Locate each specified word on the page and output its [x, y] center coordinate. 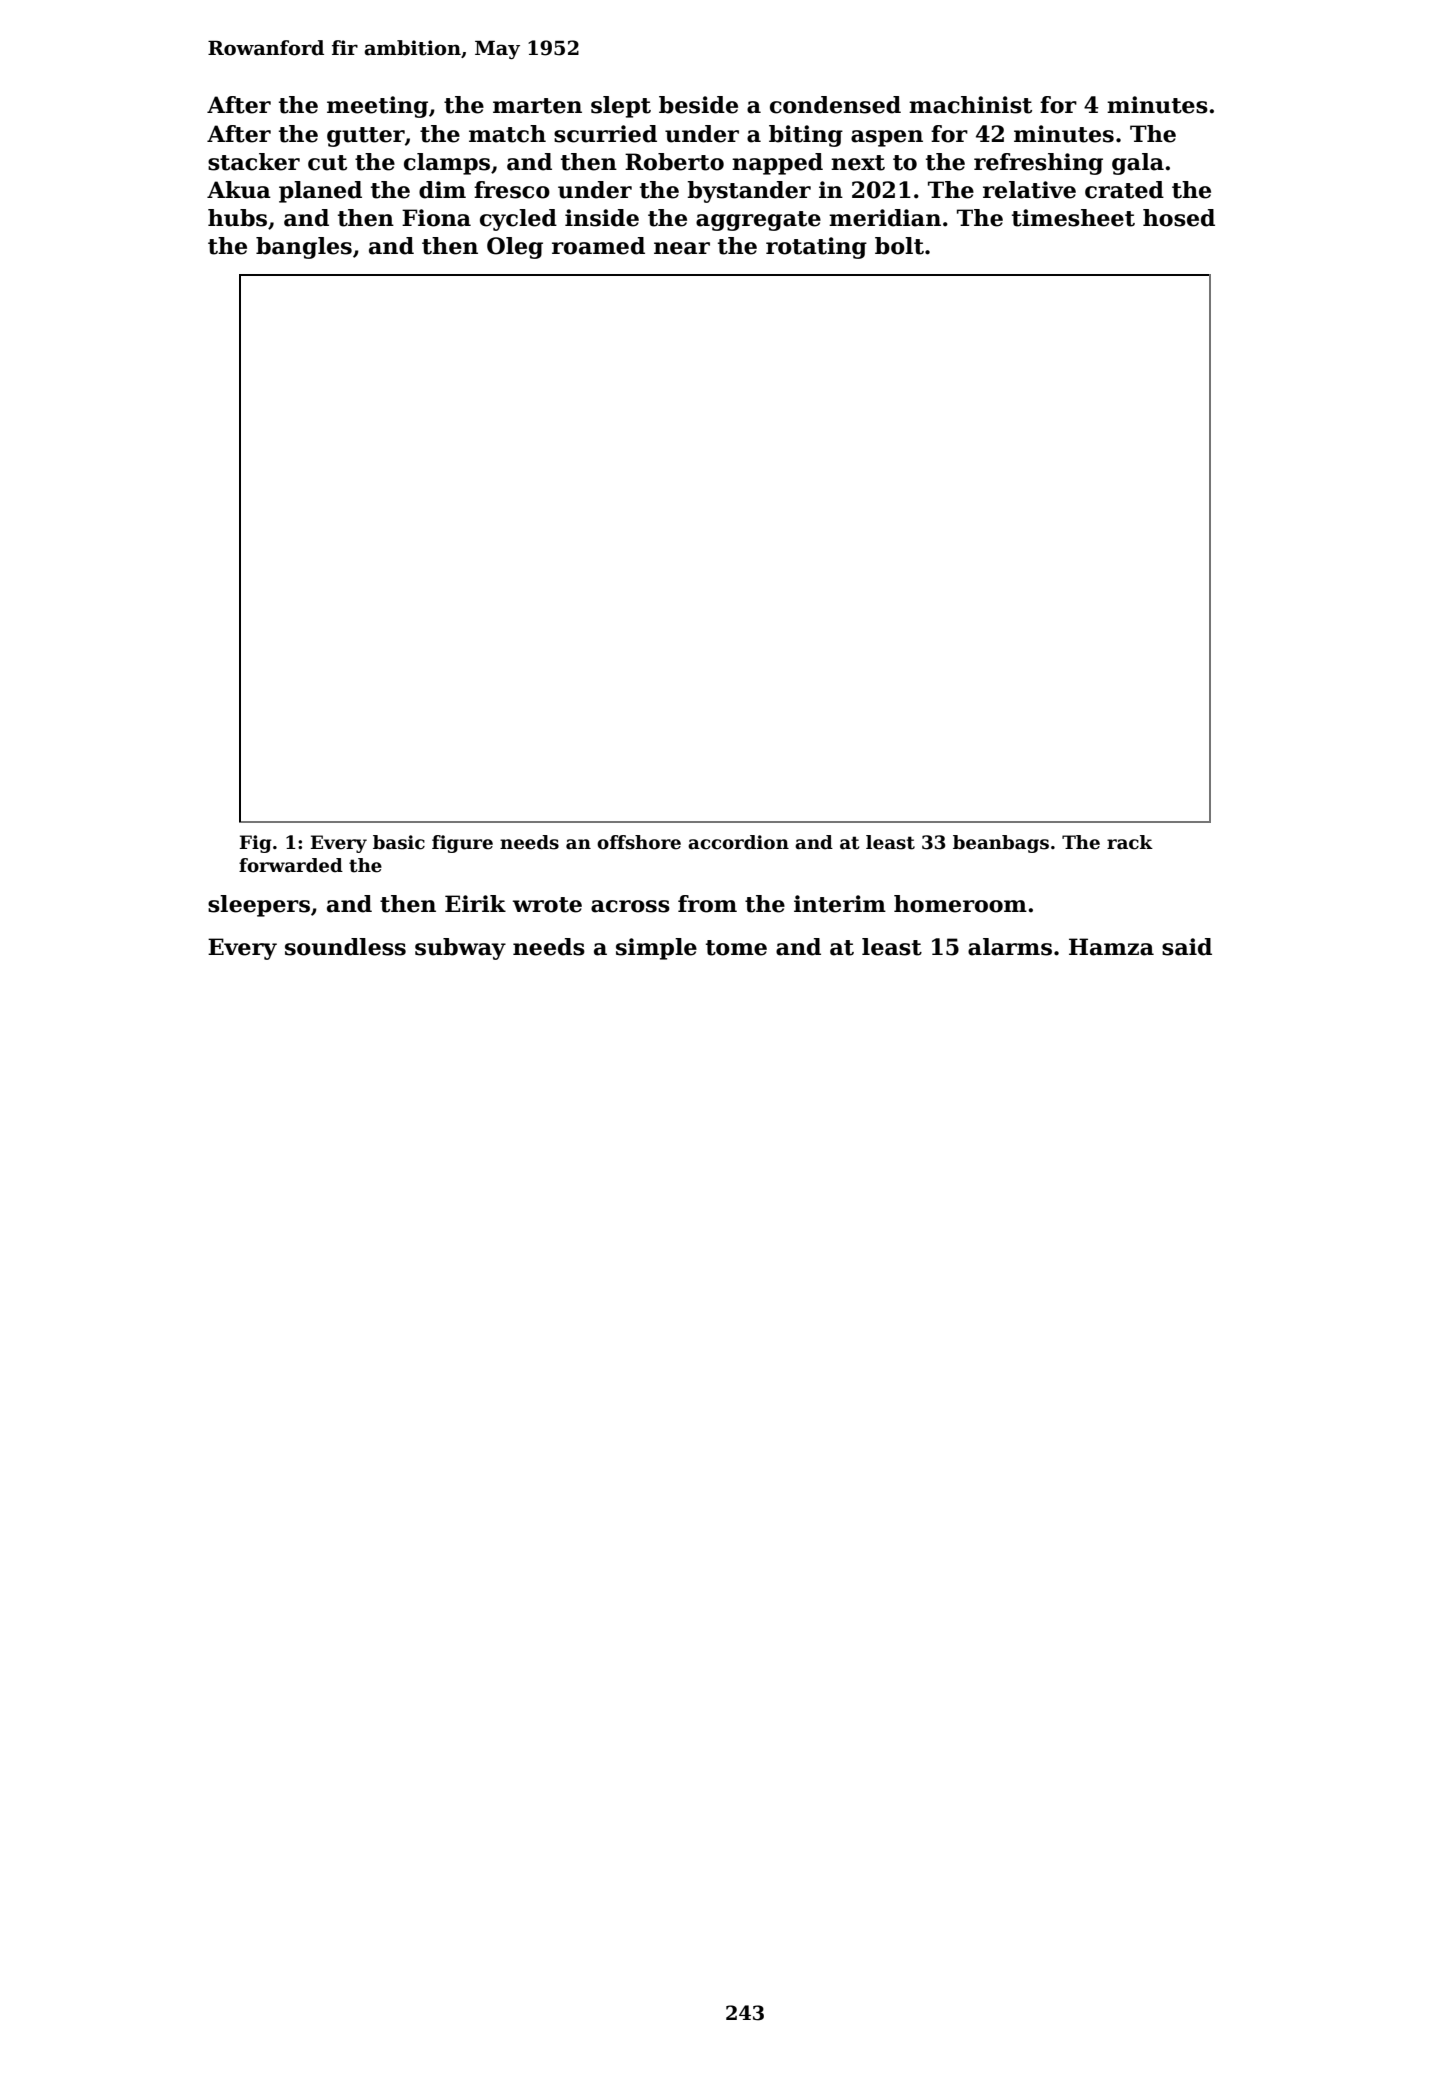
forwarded [291, 865]
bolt [899, 246]
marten [537, 106]
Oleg [515, 248]
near [682, 248]
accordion [738, 842]
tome [736, 948]
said [1187, 947]
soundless [345, 947]
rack [1130, 842]
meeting [377, 107]
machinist [970, 105]
